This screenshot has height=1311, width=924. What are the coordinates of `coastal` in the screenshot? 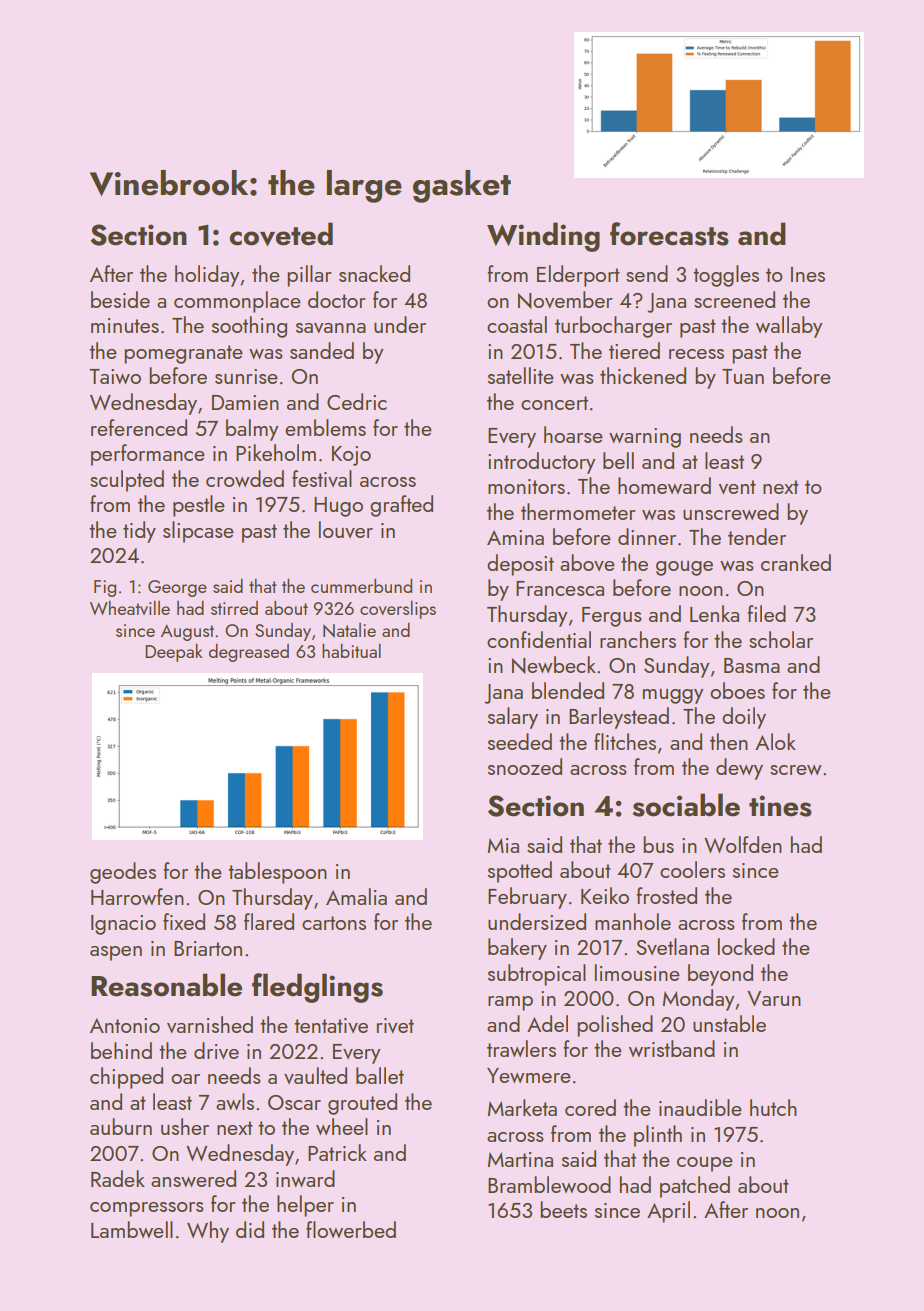 It's located at (517, 324).
